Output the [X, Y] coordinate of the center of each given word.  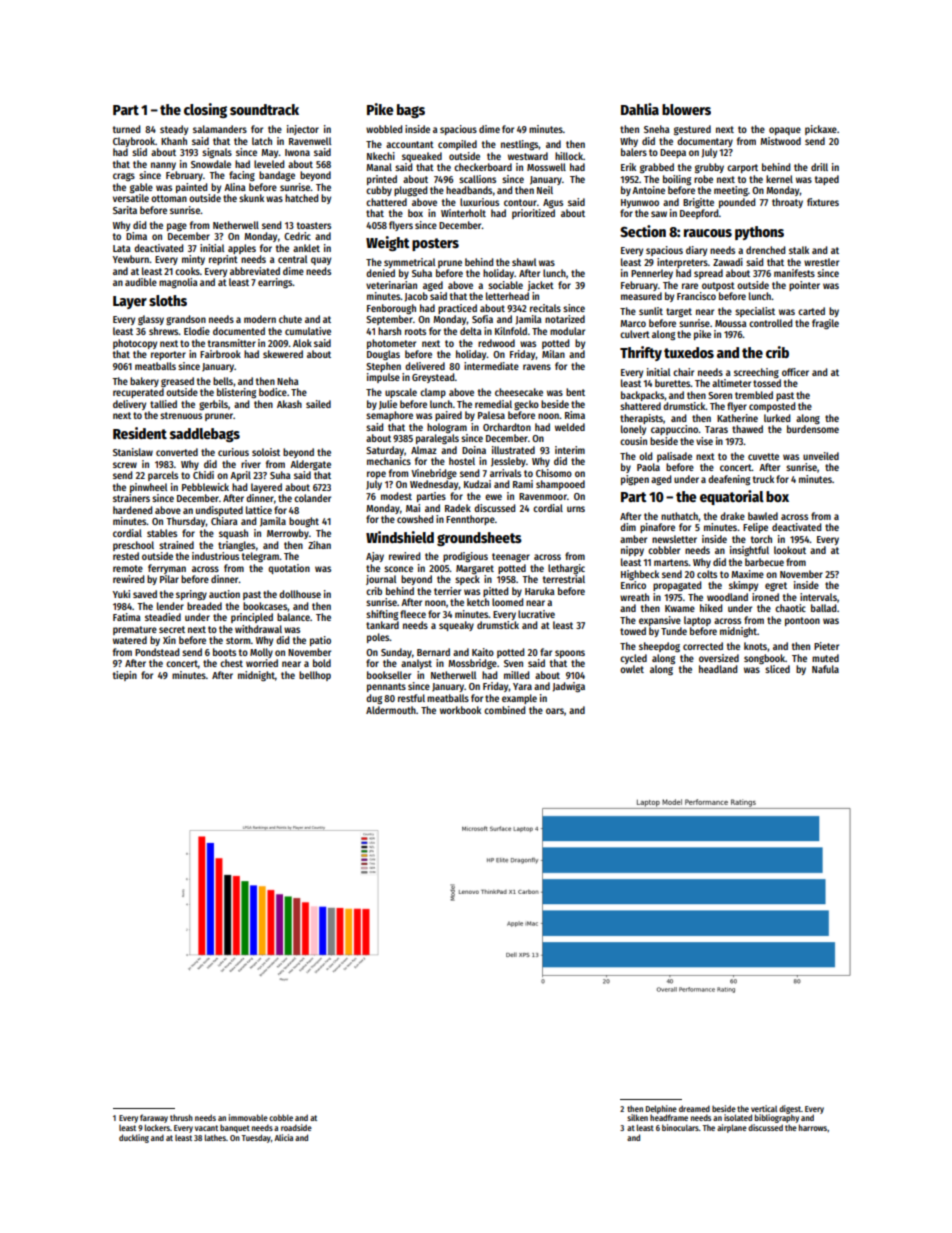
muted [825, 658]
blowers [686, 109]
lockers [157, 1127]
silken [637, 1117]
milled [516, 675]
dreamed [694, 1108]
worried [262, 663]
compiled [457, 145]
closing [205, 110]
